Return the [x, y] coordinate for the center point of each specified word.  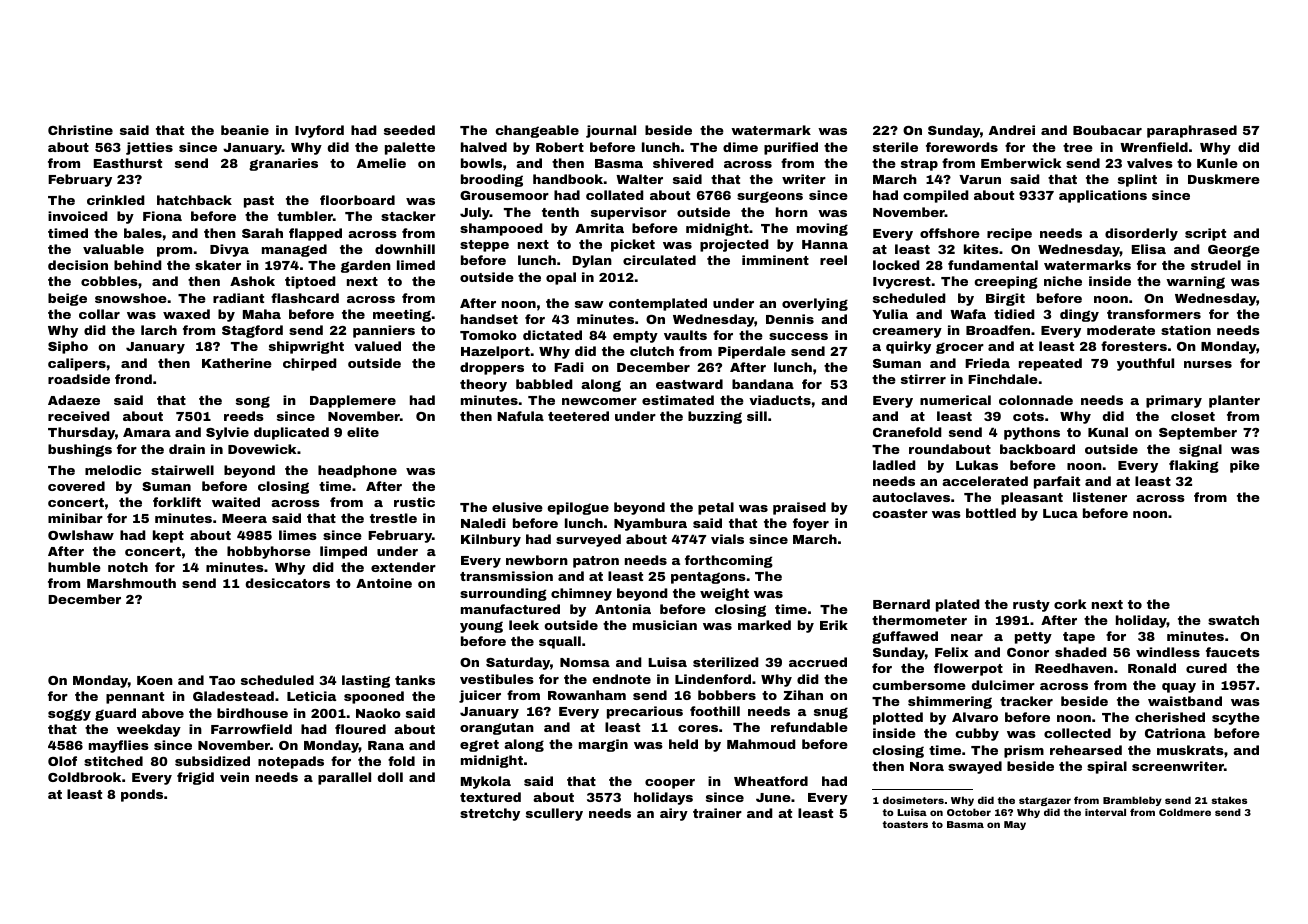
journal [611, 131]
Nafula [520, 416]
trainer [717, 813]
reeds [244, 416]
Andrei [1012, 130]
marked [764, 625]
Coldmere [1185, 812]
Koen [155, 680]
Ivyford [319, 131]
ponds [142, 795]
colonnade [1036, 400]
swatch [1233, 620]
